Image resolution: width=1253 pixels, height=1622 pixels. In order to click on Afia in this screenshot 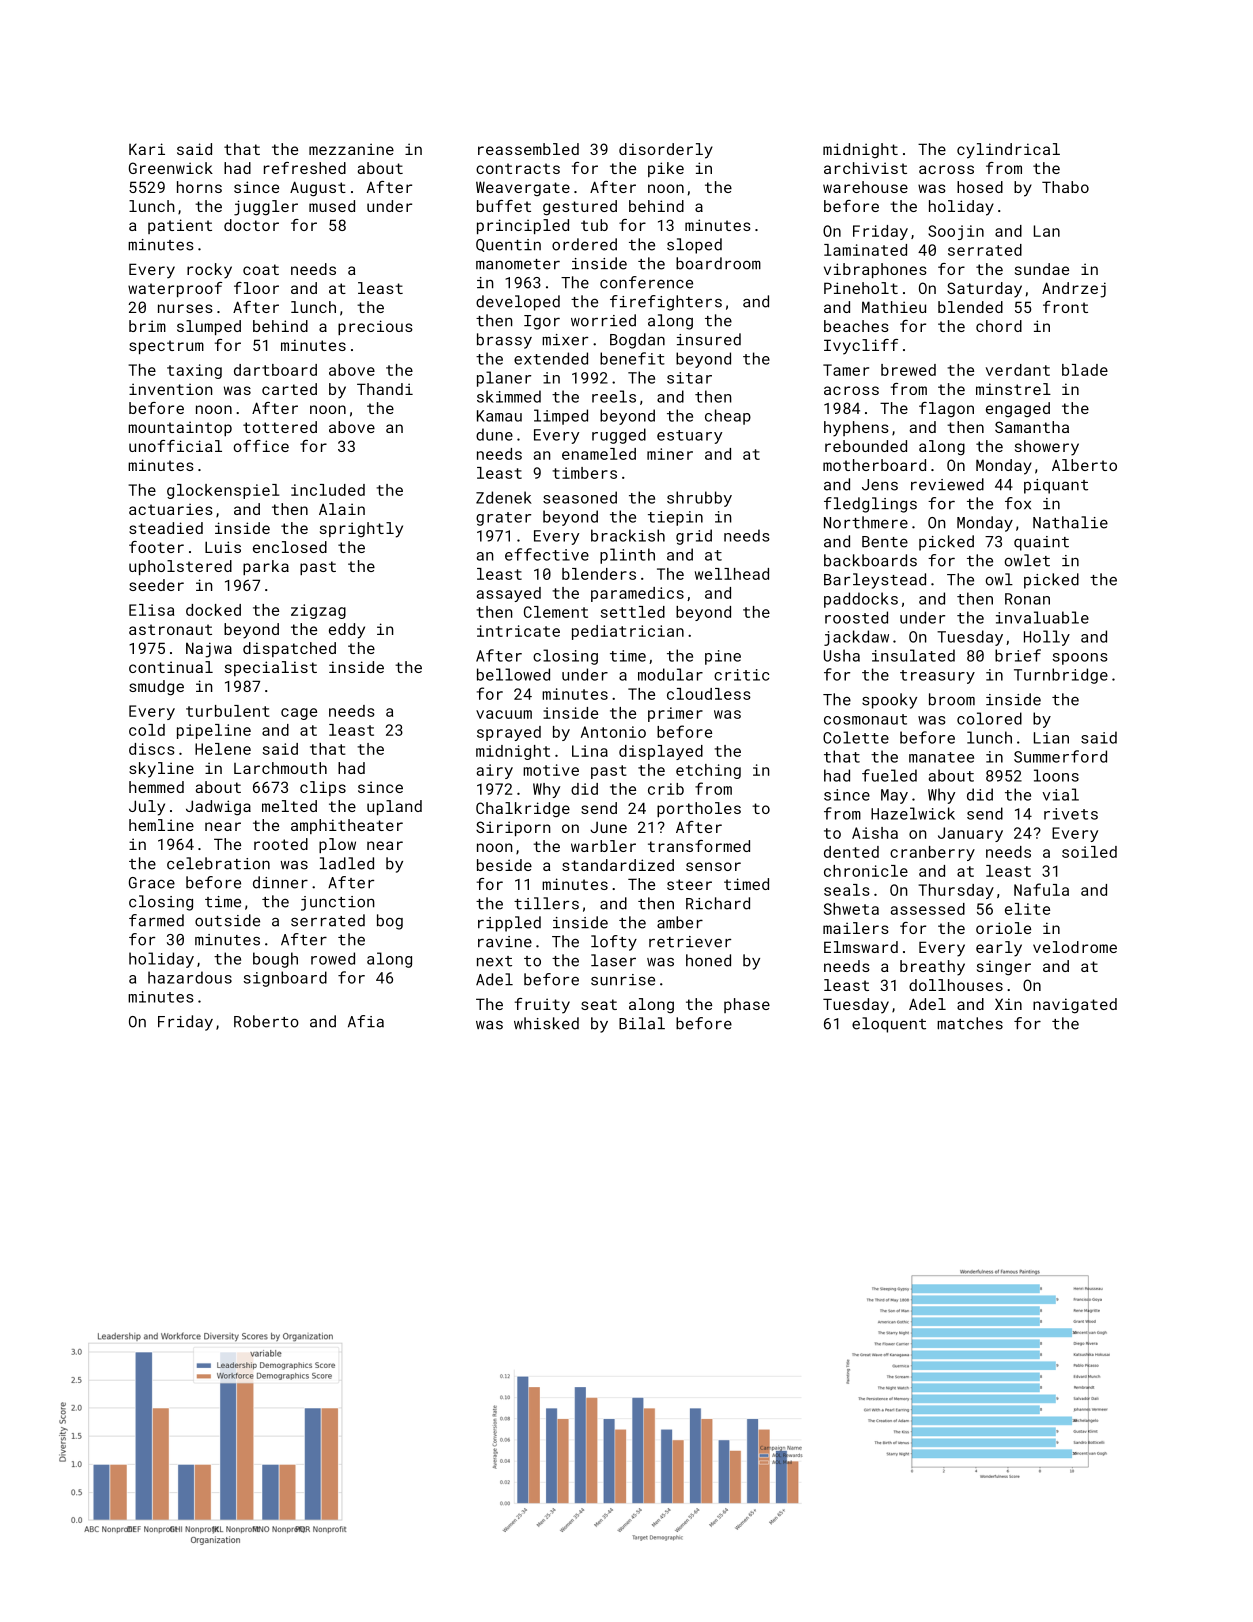, I will do `click(366, 1021)`.
